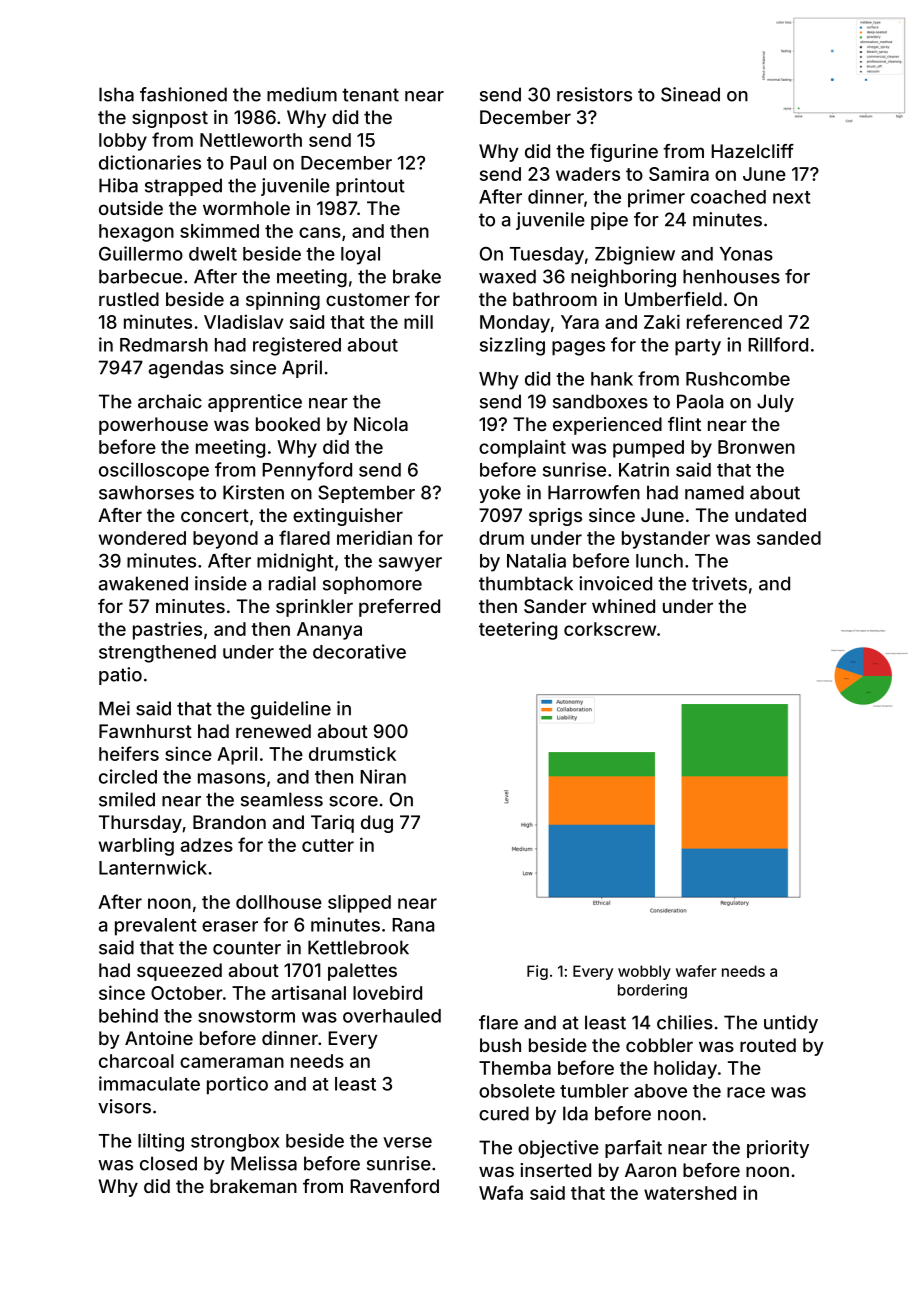  What do you see at coordinates (791, 1024) in the screenshot?
I see `untidy` at bounding box center [791, 1024].
